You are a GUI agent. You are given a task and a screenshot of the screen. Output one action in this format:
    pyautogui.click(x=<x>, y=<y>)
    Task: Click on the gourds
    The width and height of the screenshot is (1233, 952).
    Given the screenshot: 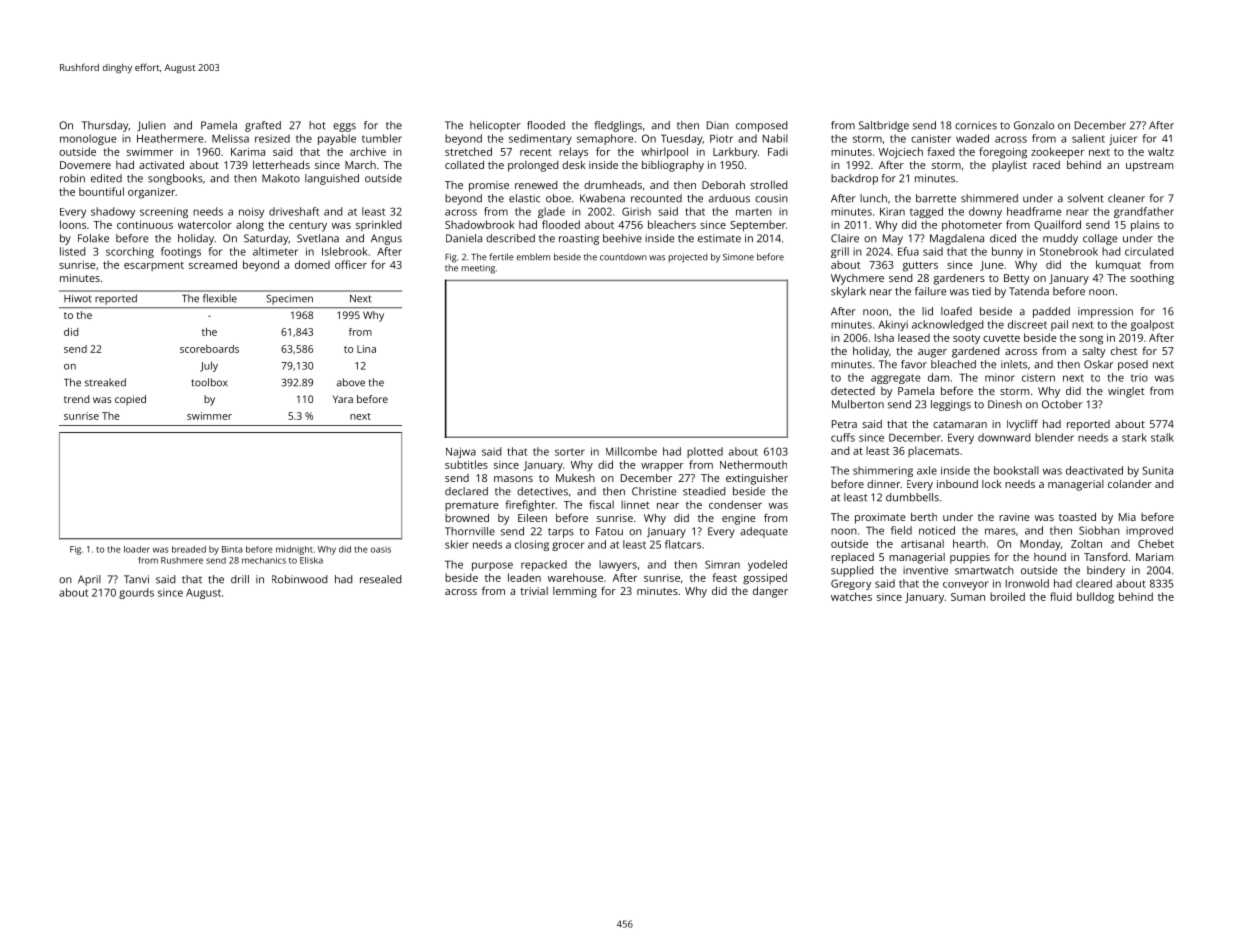 What is the action you would take?
    pyautogui.click(x=136, y=593)
